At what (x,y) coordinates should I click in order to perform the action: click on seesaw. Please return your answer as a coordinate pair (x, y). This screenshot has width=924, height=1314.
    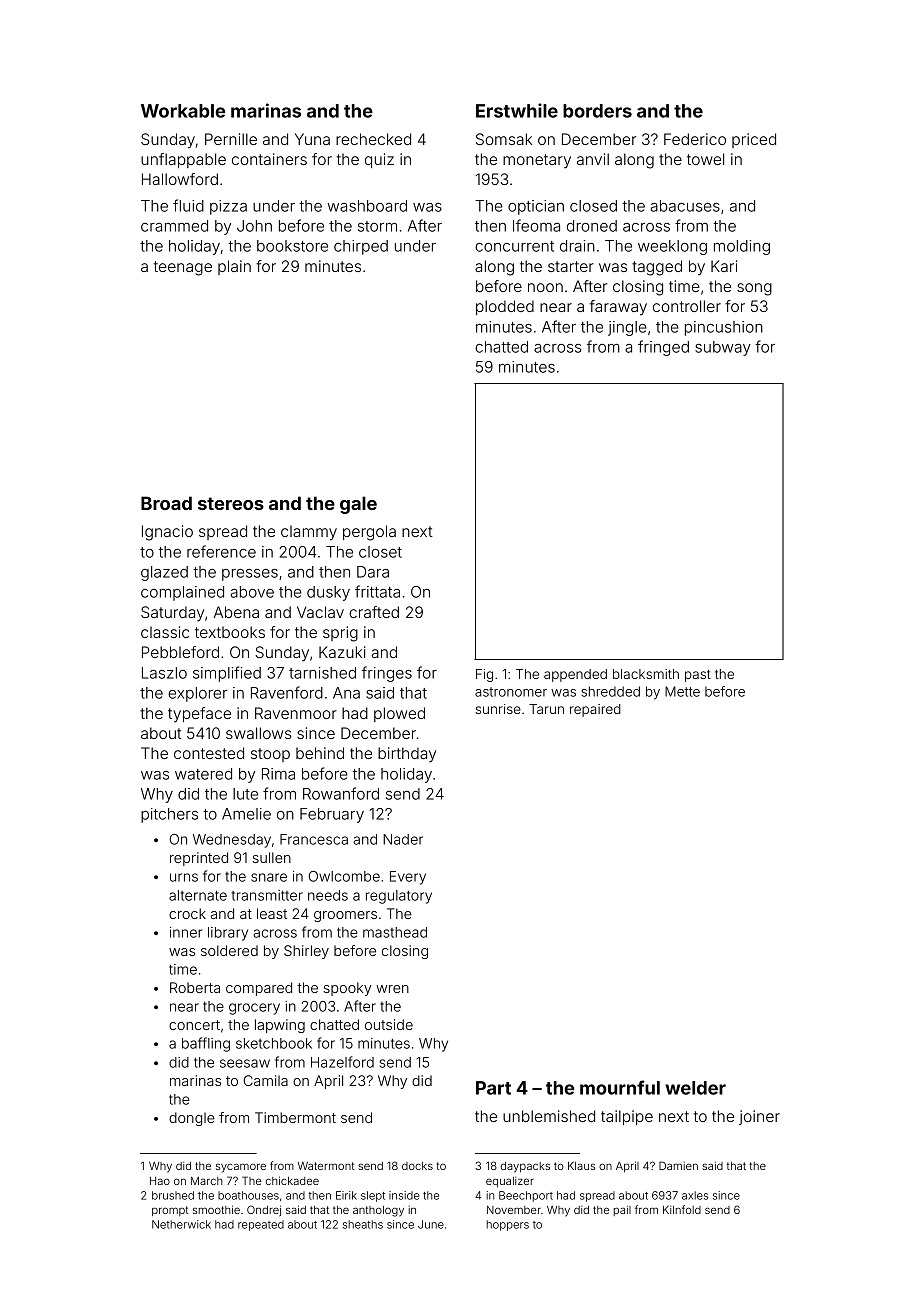
    Looking at the image, I should click on (245, 1063).
